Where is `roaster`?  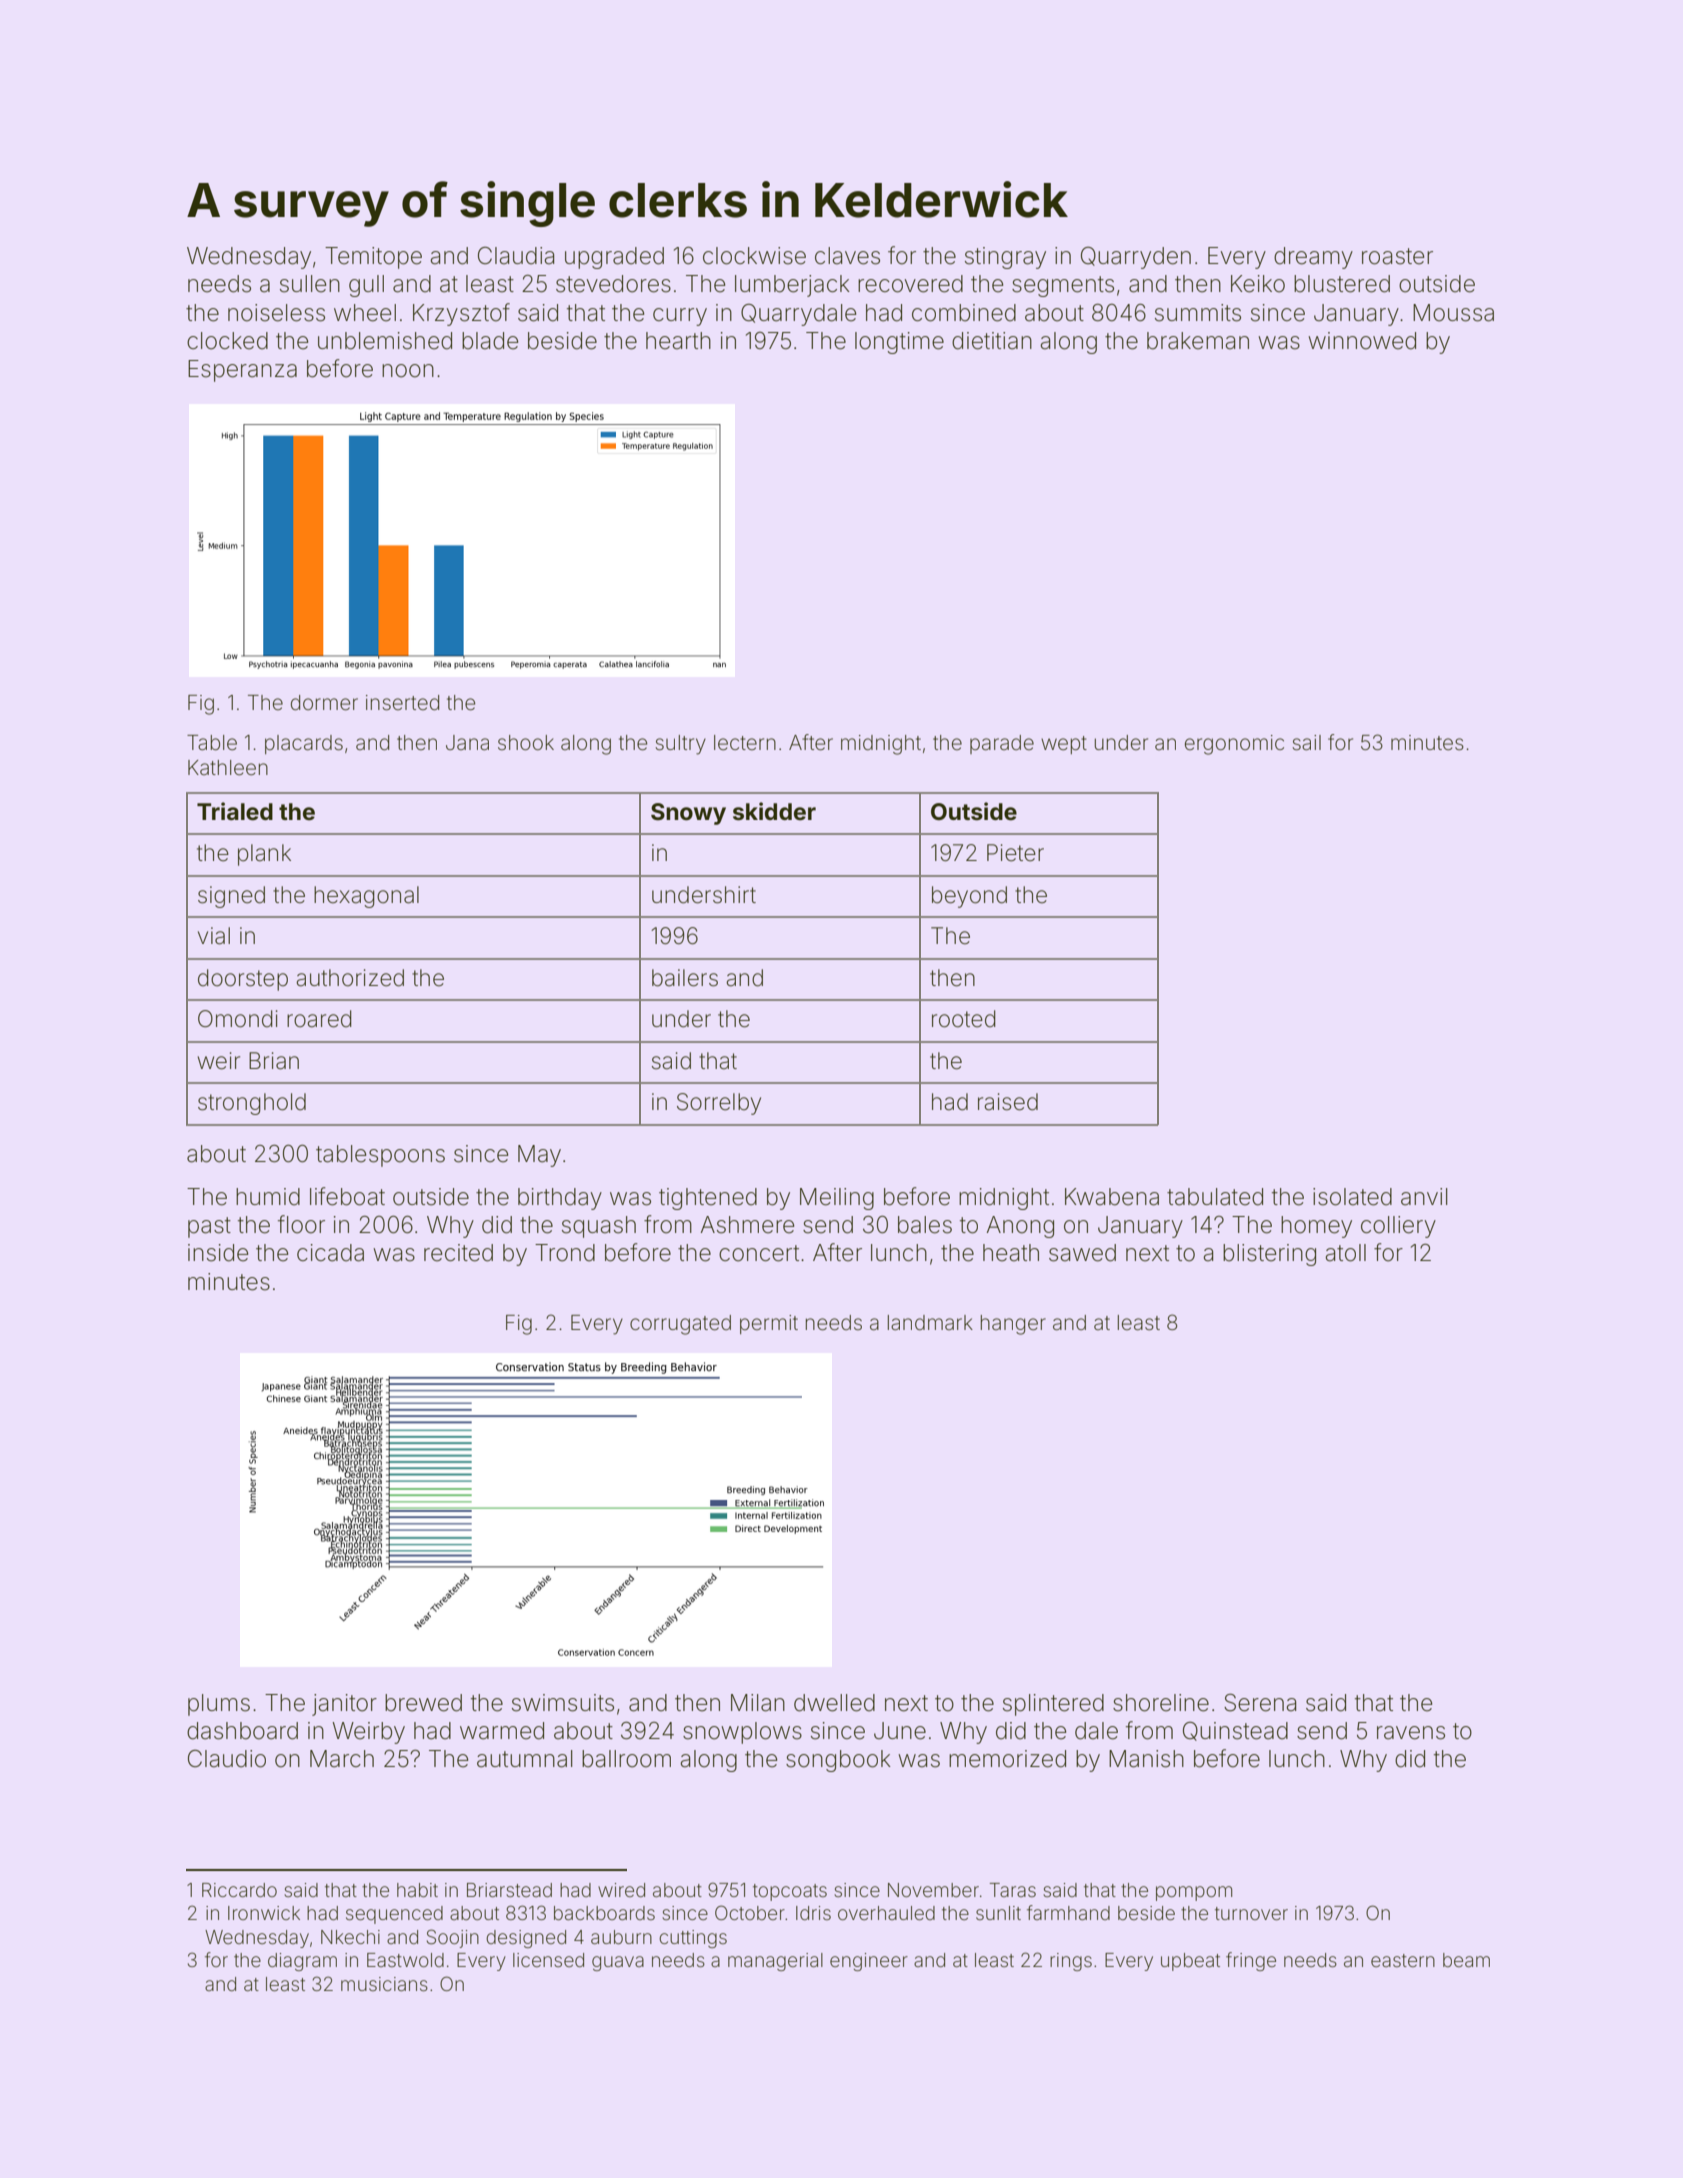
roaster is located at coordinates (1397, 256).
